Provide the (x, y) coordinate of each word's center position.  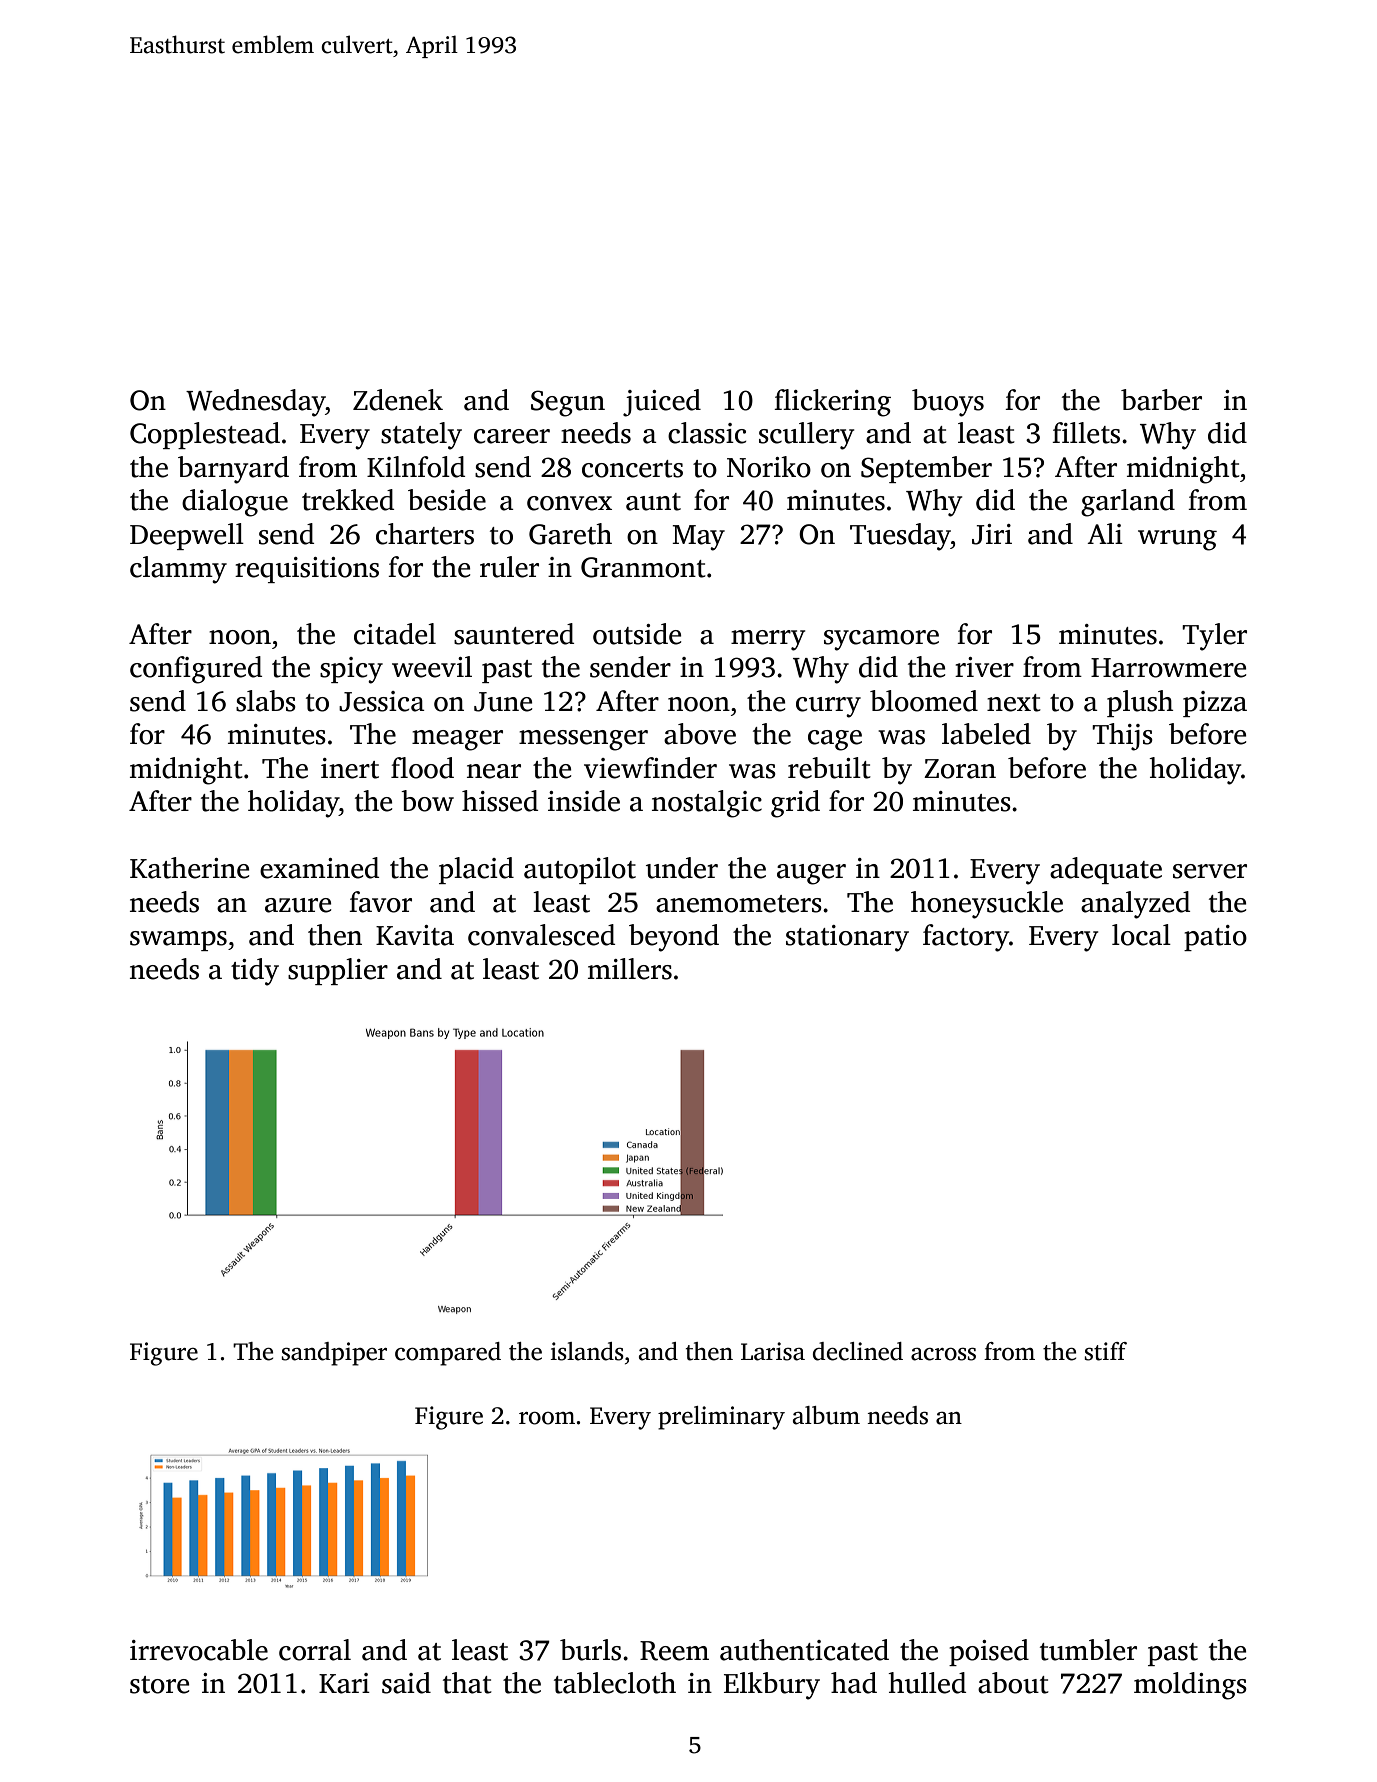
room (547, 1418)
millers (630, 969)
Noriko (769, 467)
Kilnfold (416, 467)
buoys (948, 403)
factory (966, 938)
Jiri (992, 534)
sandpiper (334, 1354)
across (943, 1354)
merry (768, 640)
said (406, 1683)
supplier (338, 971)
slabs (266, 701)
